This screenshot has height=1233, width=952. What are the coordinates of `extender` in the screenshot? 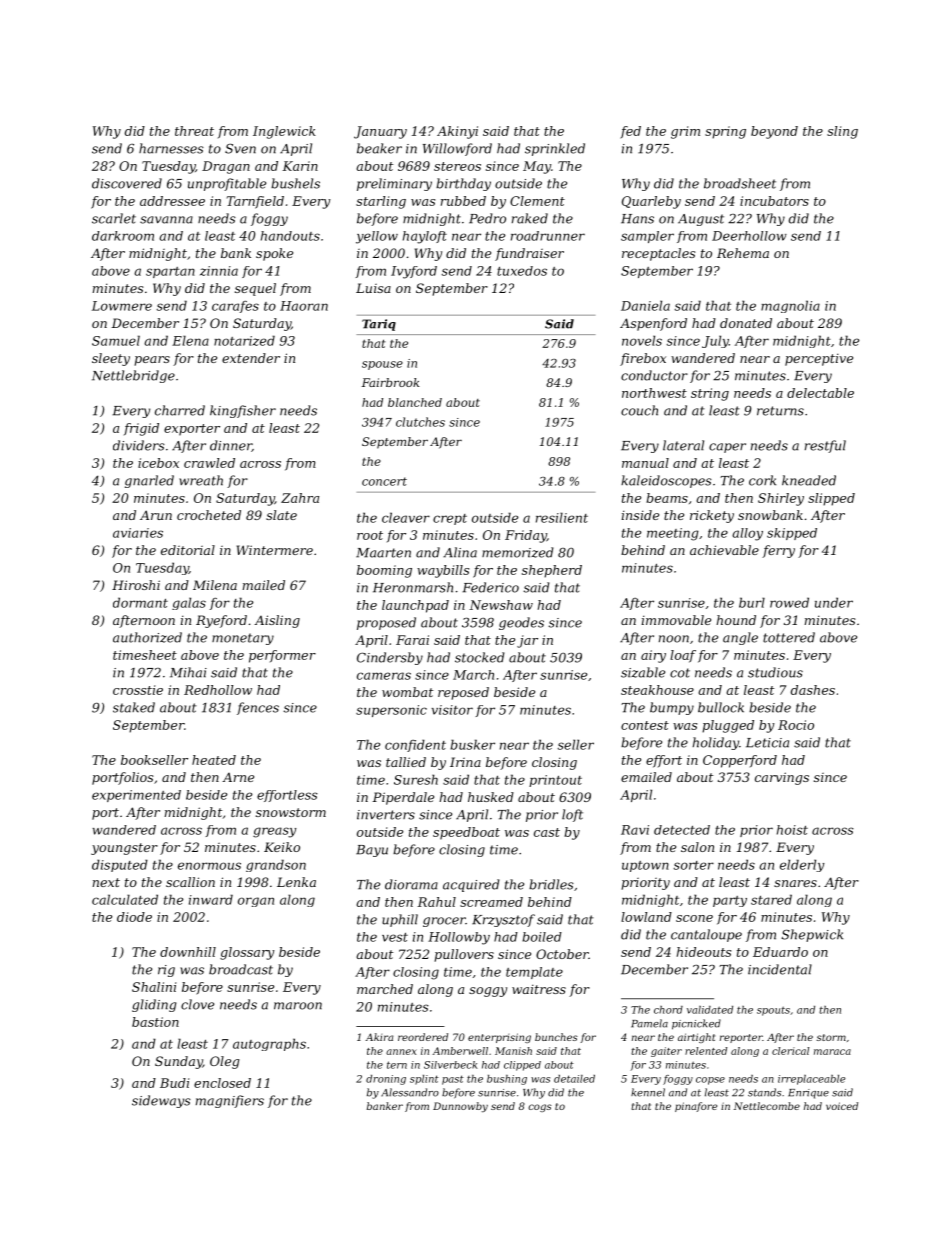 It's located at (251, 358).
